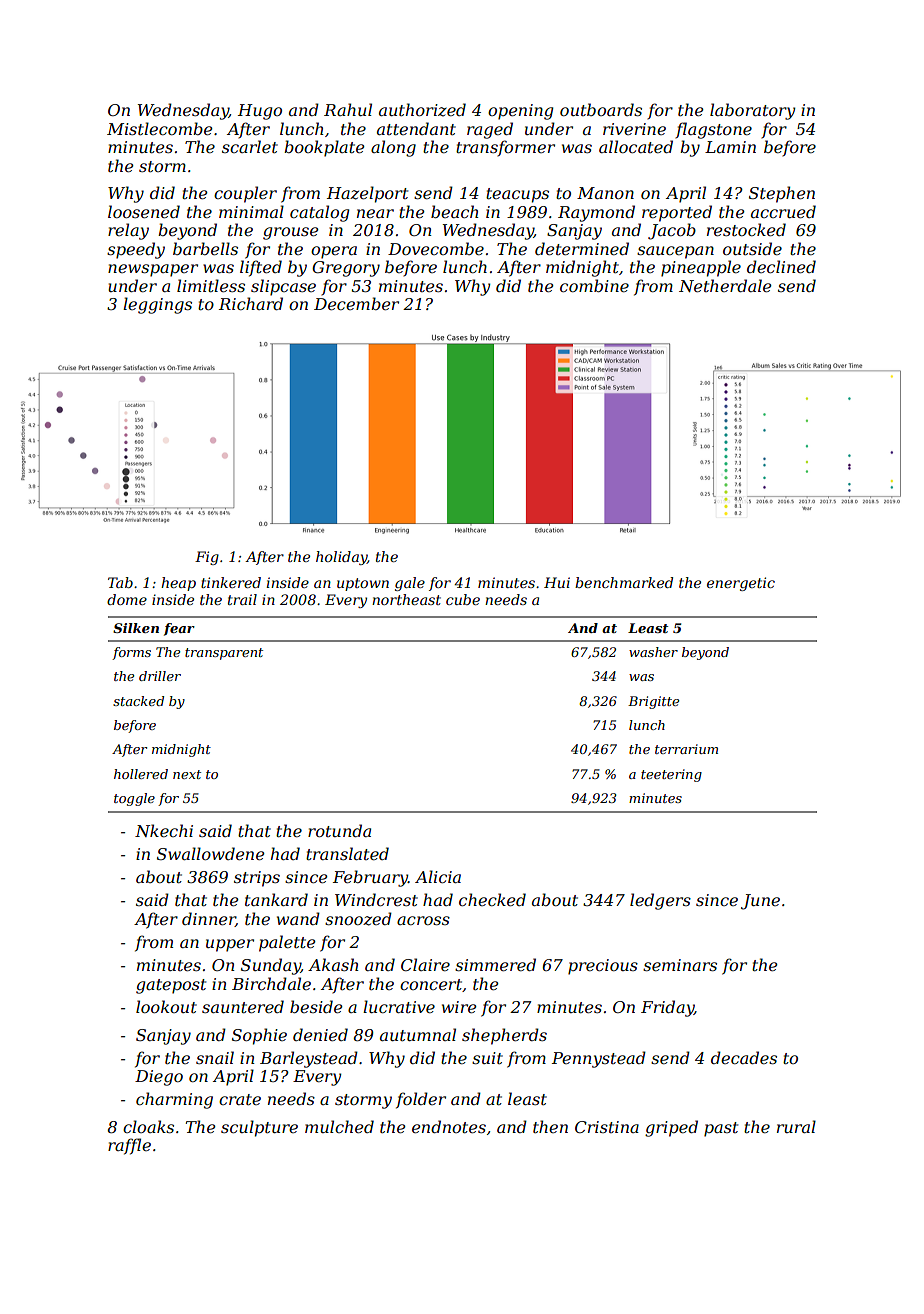 The image size is (924, 1314). Describe the element at coordinates (339, 1126) in the screenshot. I see `mulched` at that location.
